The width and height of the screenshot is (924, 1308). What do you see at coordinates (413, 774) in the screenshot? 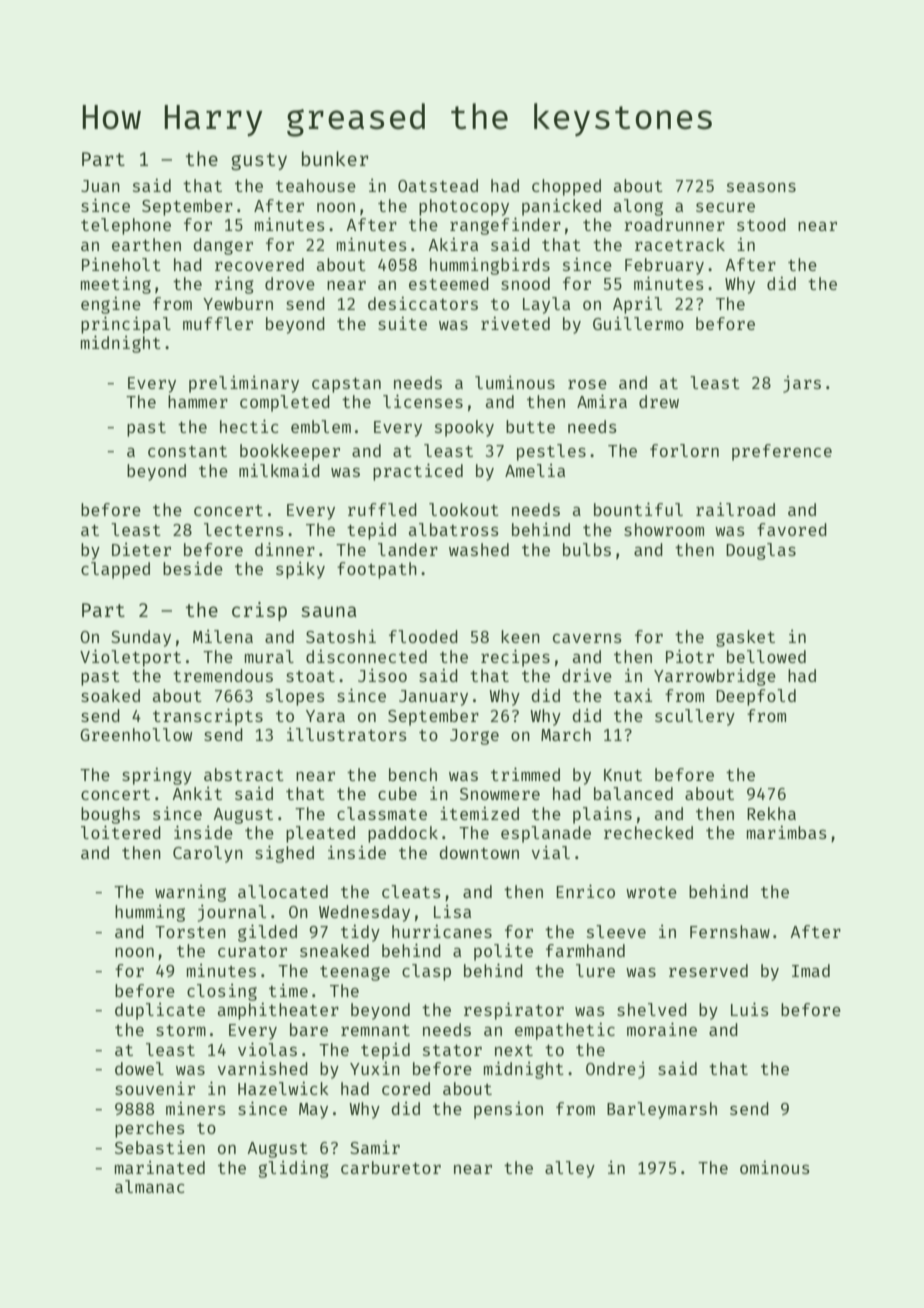
I see `bench` at bounding box center [413, 774].
